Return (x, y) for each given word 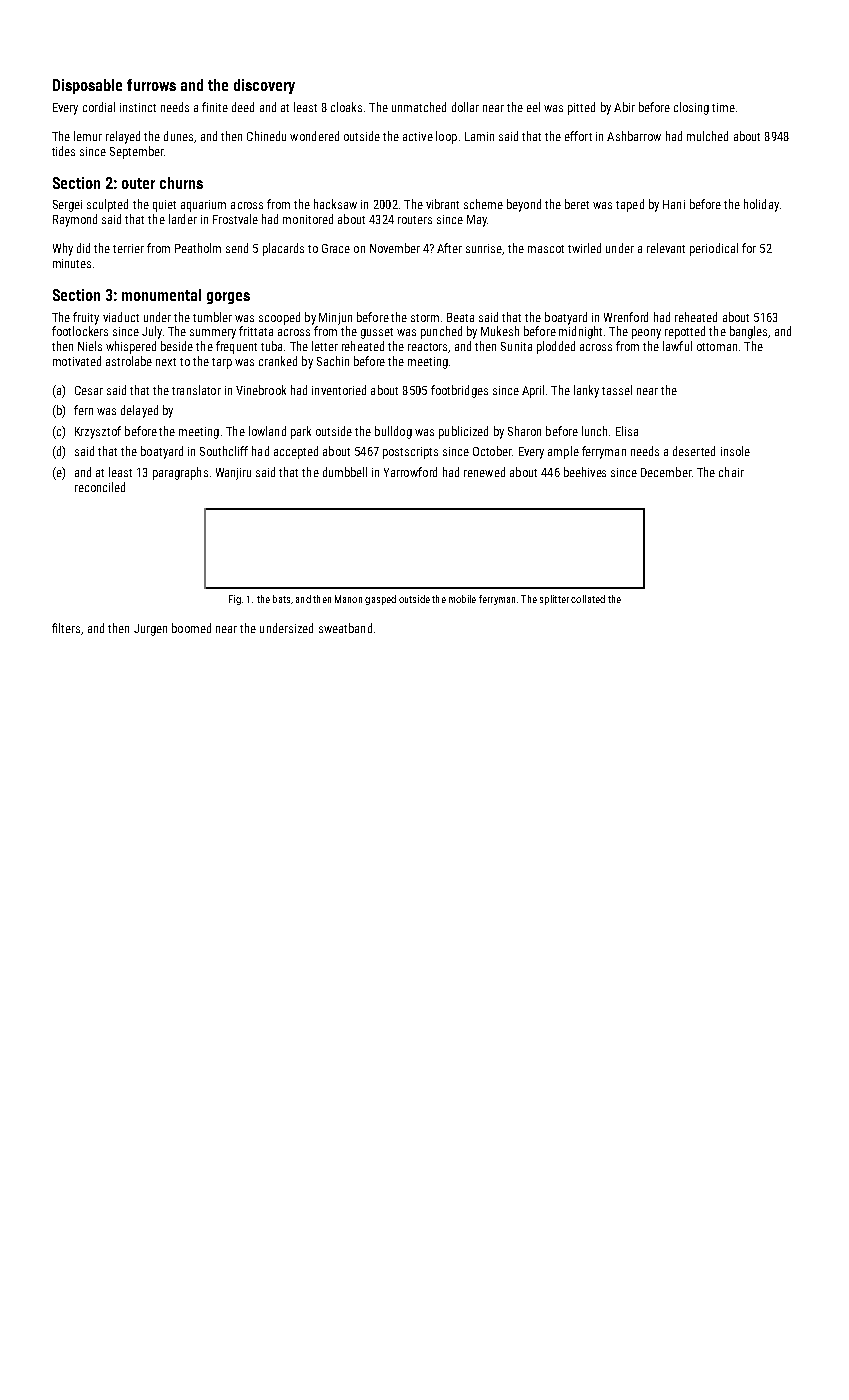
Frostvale (235, 219)
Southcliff (224, 451)
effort (578, 136)
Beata (460, 317)
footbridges (459, 391)
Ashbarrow (634, 136)
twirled (584, 248)
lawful (677, 346)
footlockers (80, 331)
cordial (99, 107)
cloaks (346, 107)
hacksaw (335, 204)
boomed (191, 628)
